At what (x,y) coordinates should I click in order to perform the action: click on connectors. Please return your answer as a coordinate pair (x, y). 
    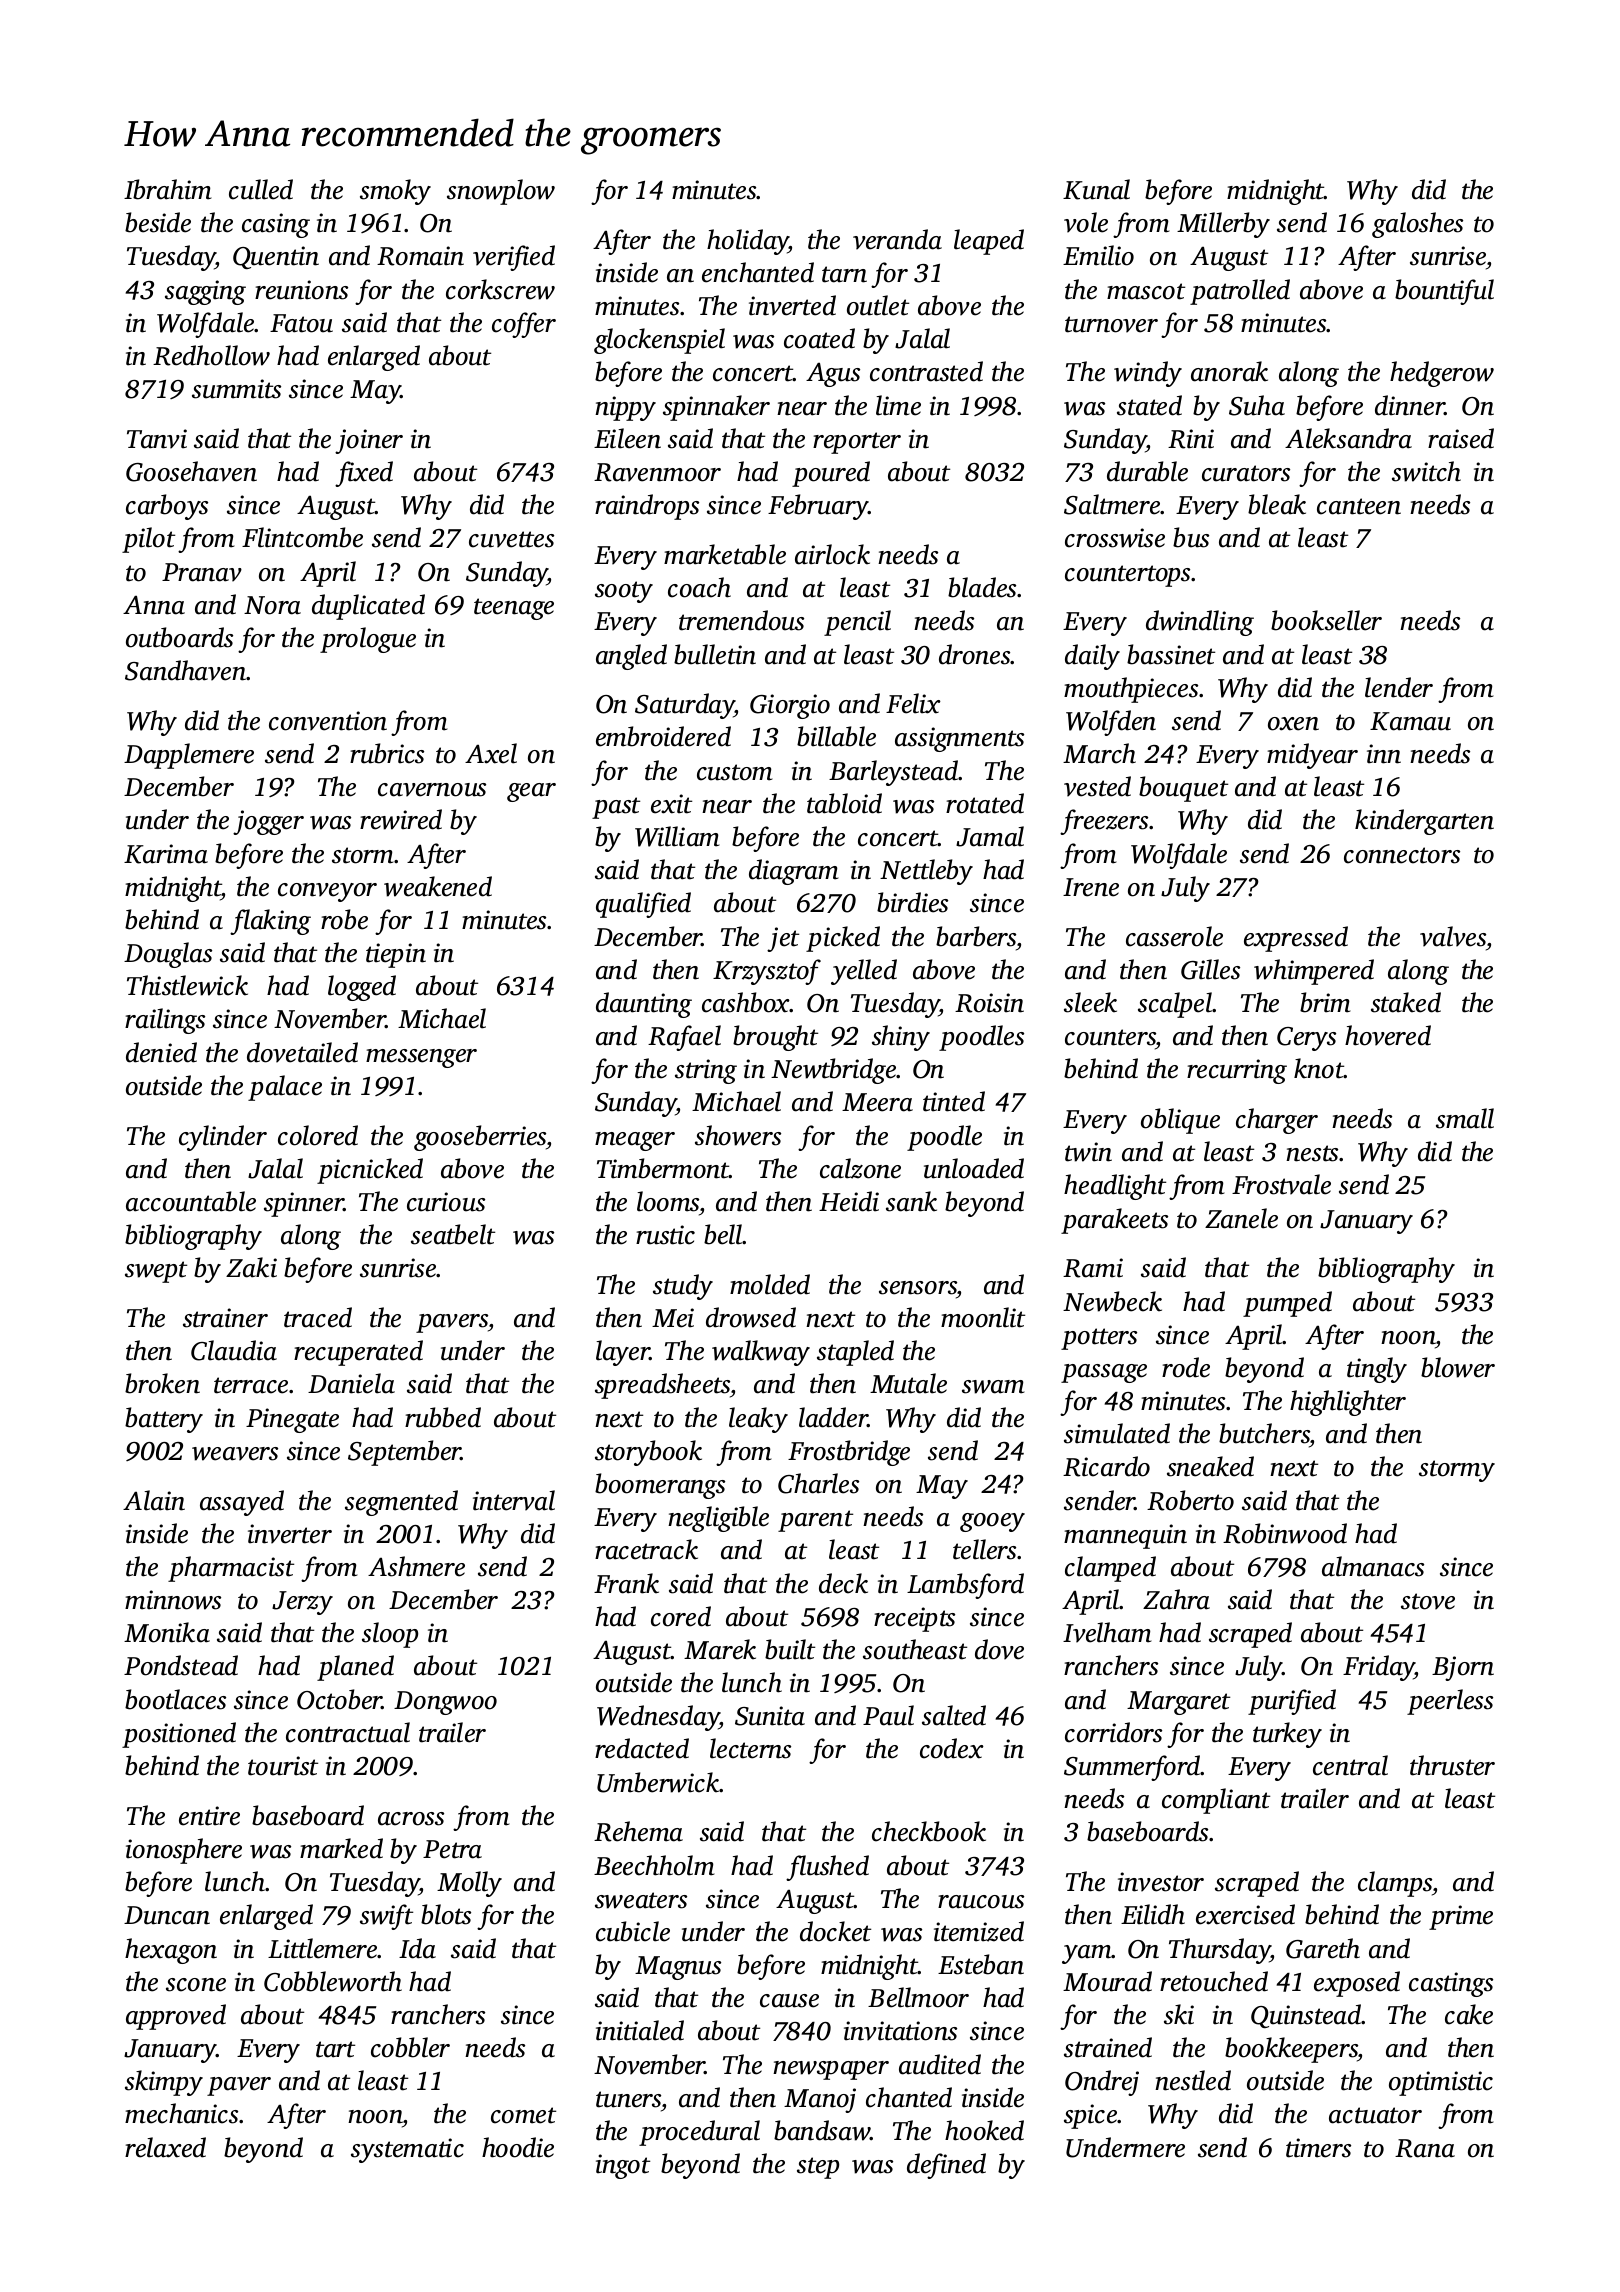
    Looking at the image, I should click on (1402, 855).
